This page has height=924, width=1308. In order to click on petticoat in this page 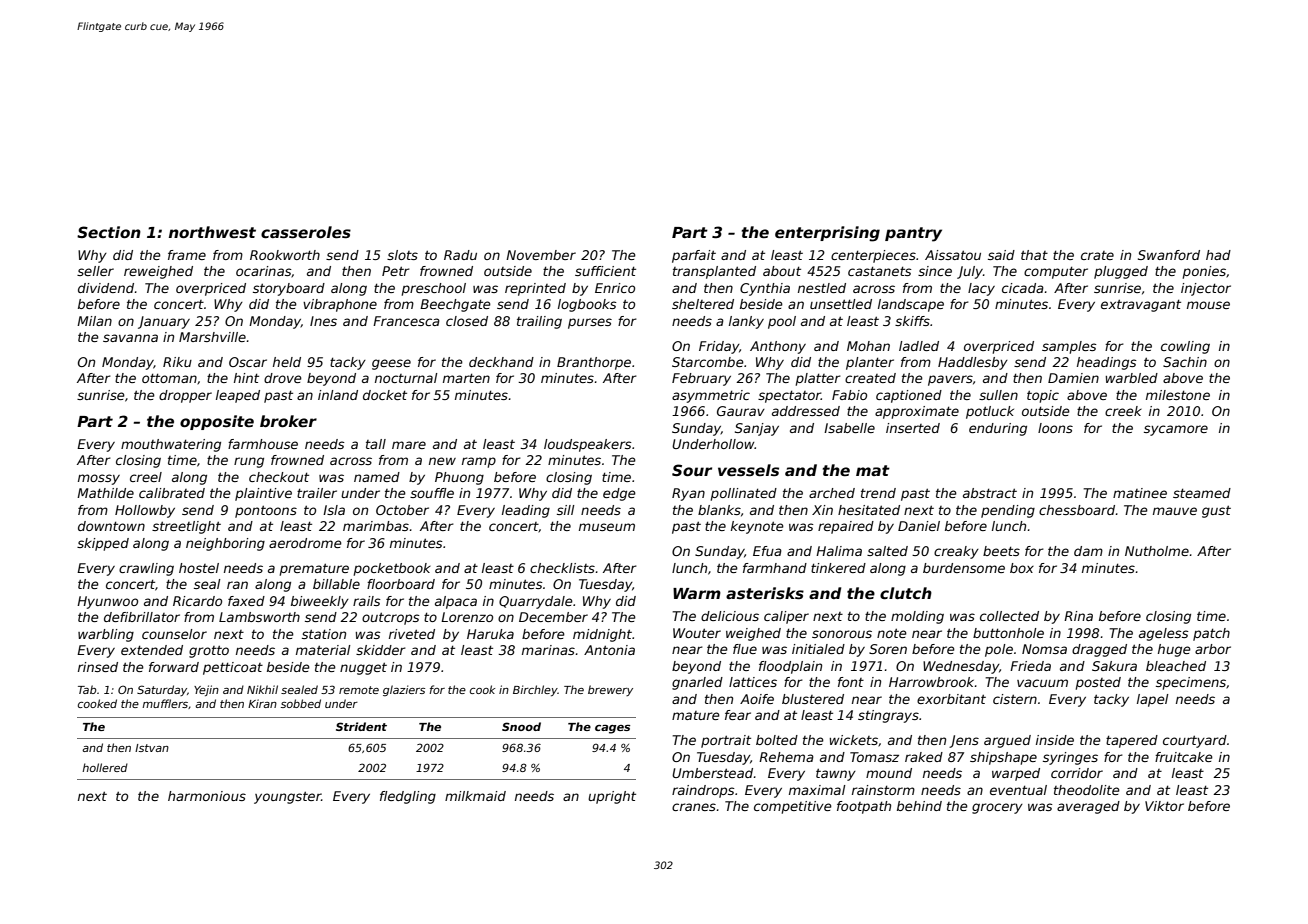, I will do `click(233, 668)`.
